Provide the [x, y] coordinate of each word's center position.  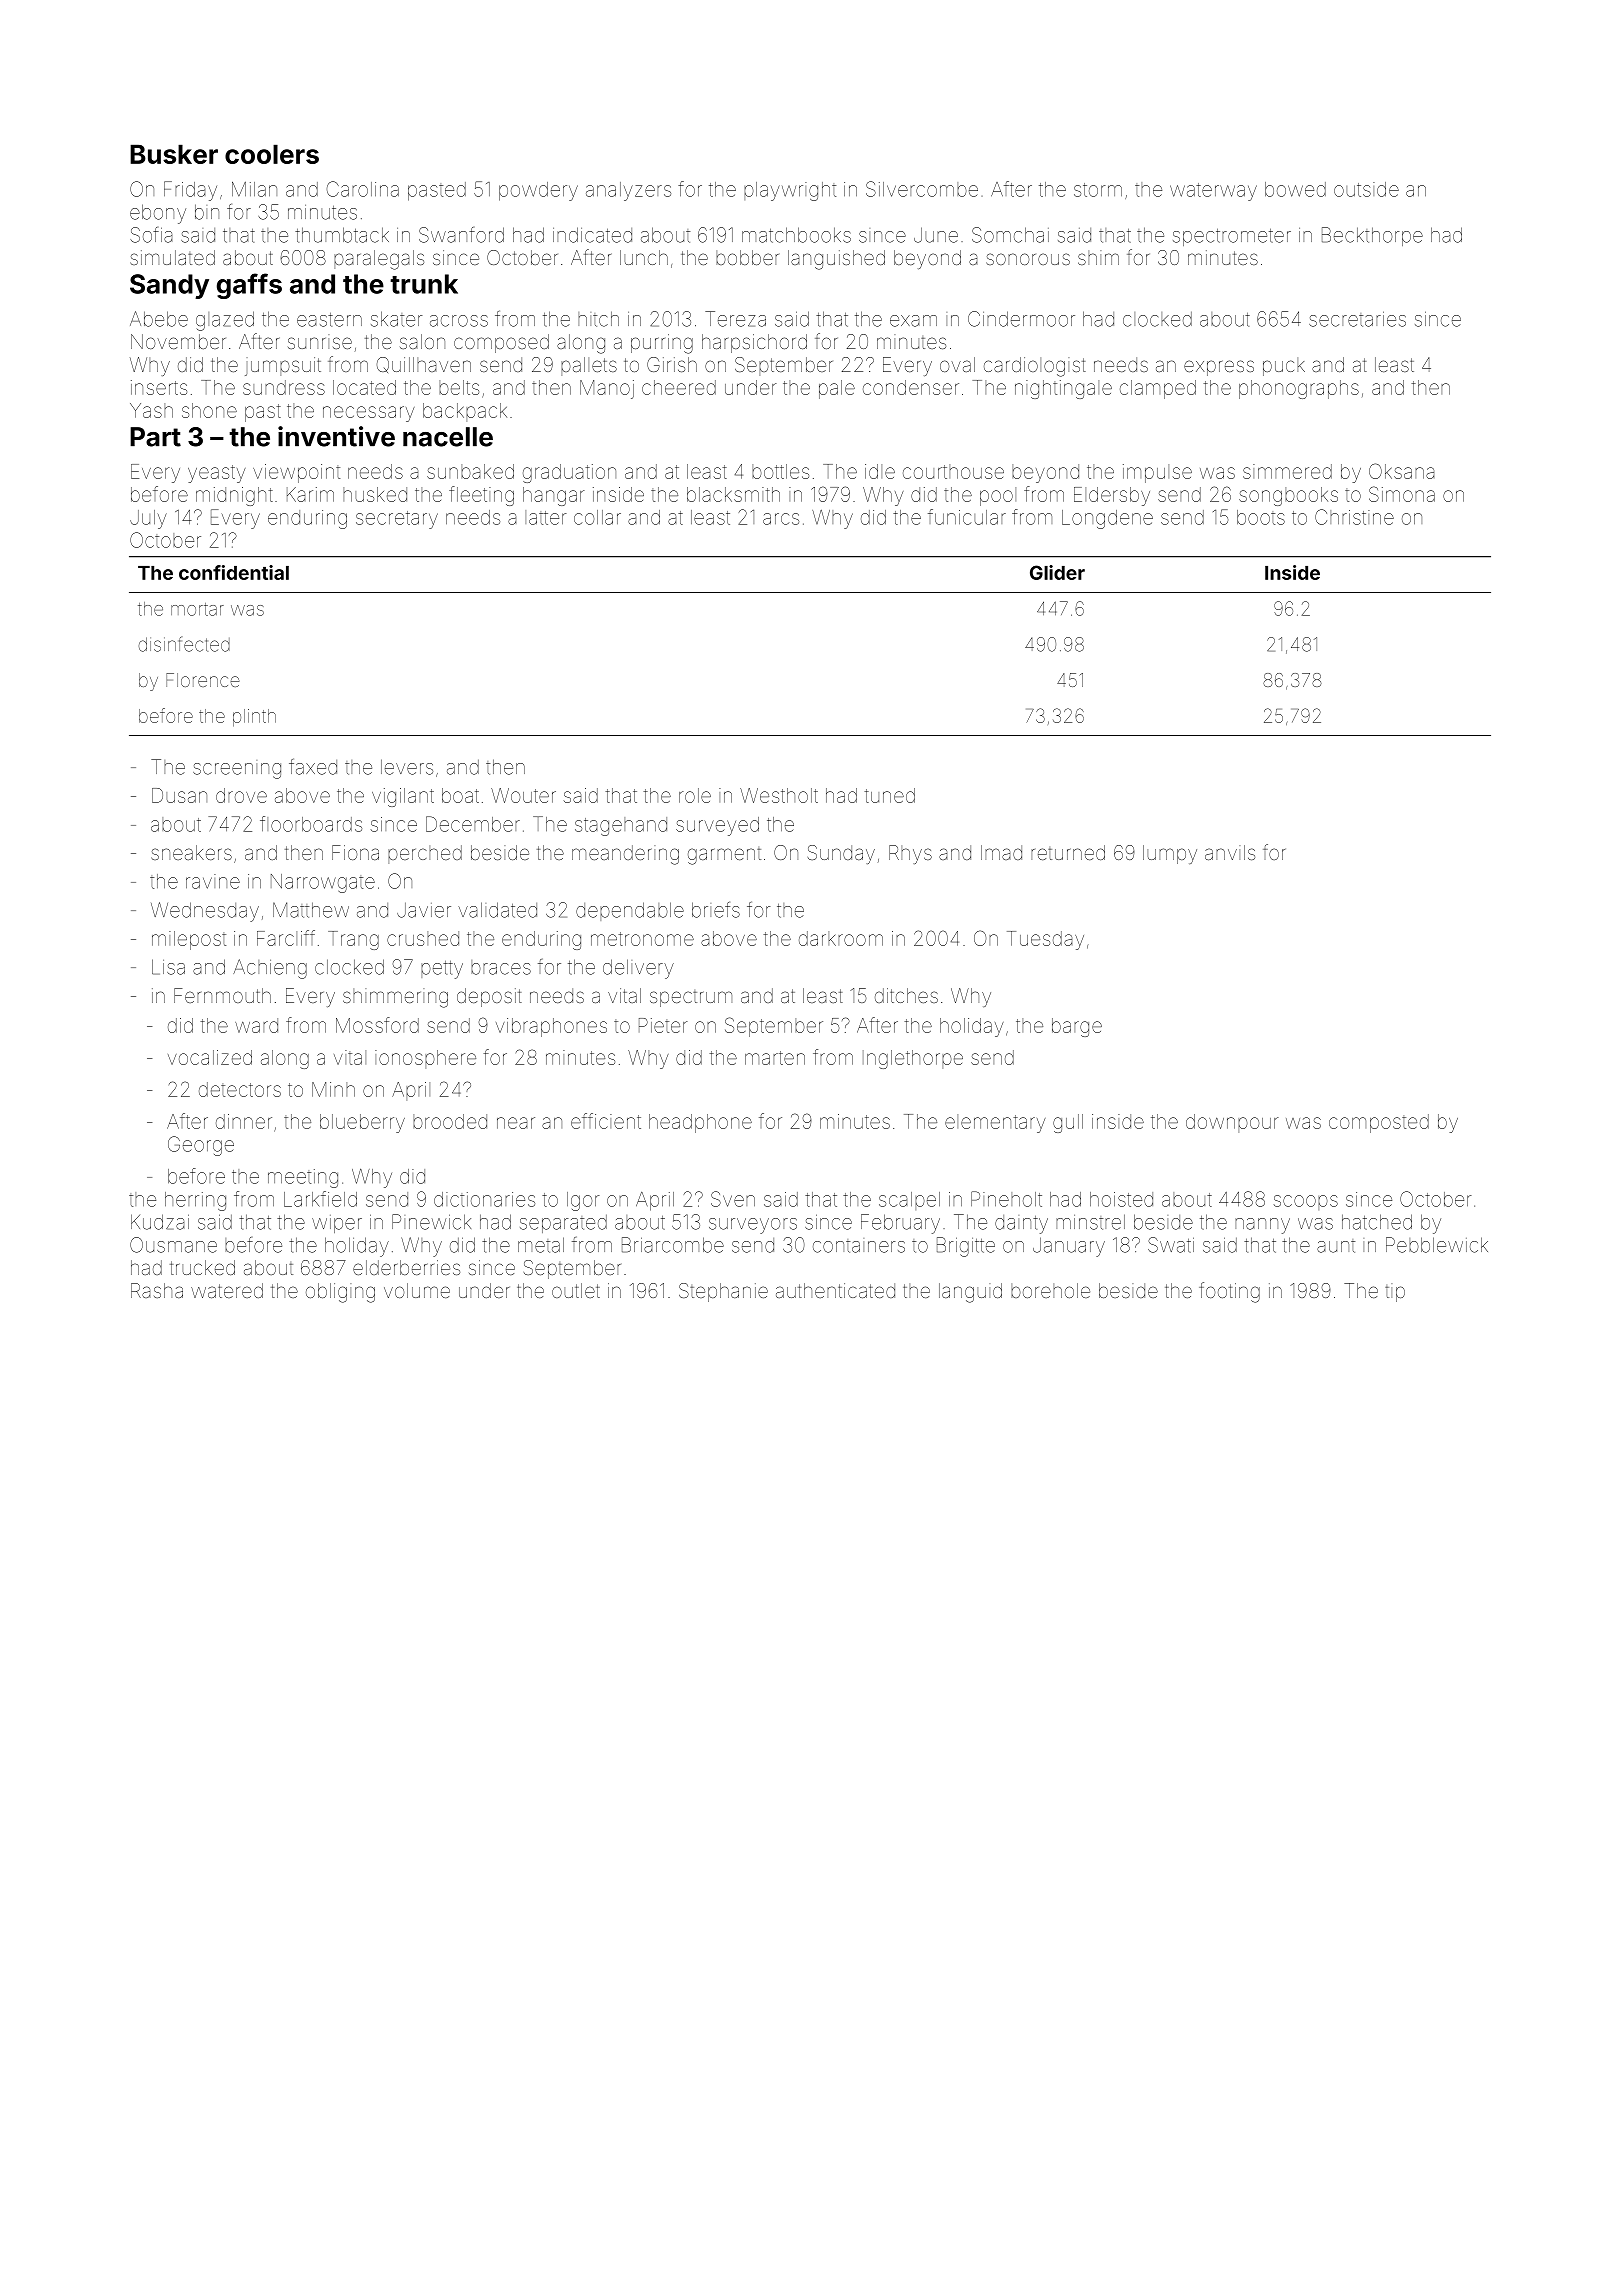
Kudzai [160, 1222]
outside [1366, 189]
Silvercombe [922, 189]
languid [970, 1293]
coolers [272, 154]
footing [1229, 1292]
